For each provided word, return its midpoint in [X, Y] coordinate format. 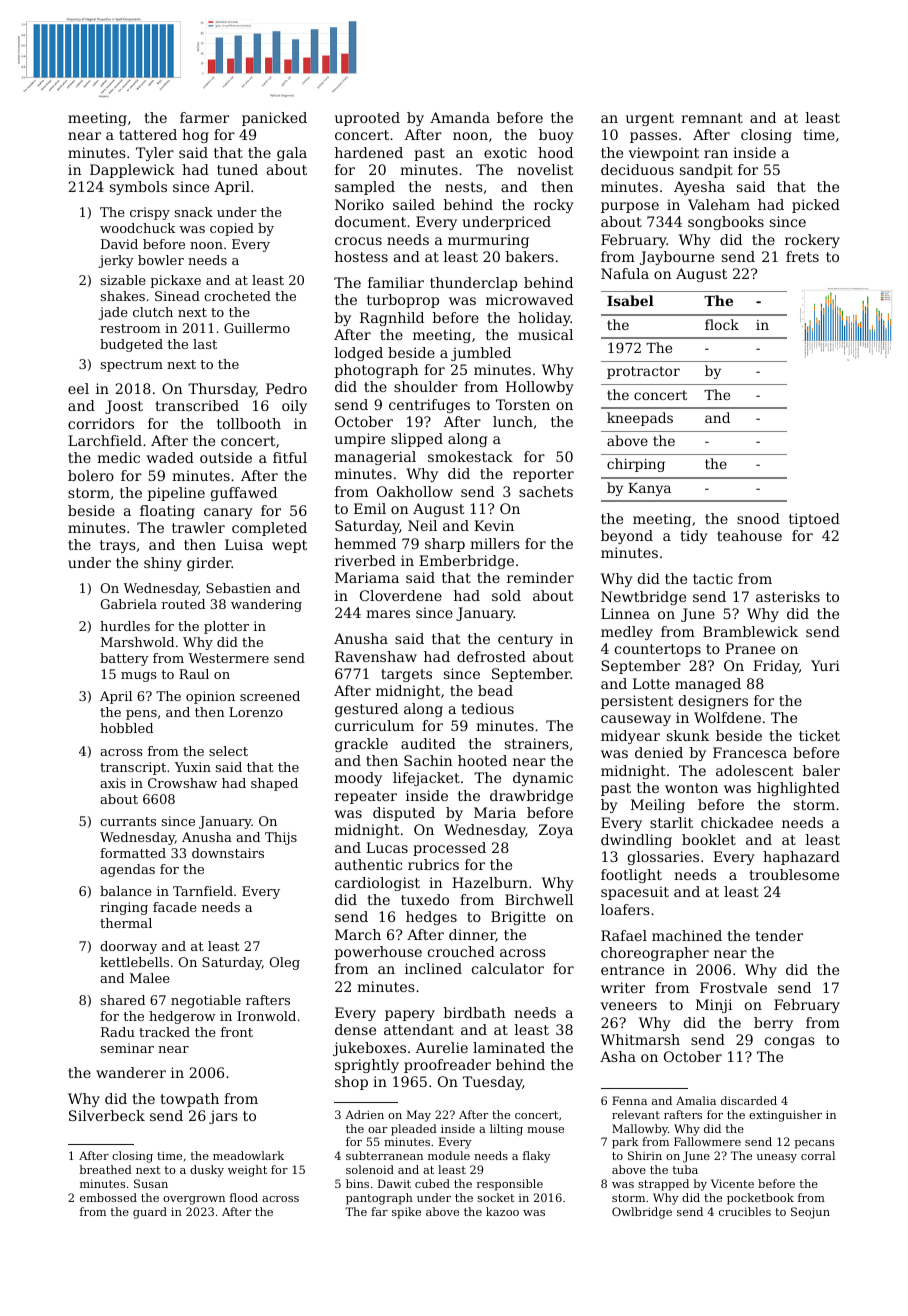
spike [406, 1213]
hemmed [365, 543]
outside [226, 457]
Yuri [825, 665]
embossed [108, 1197]
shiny [163, 564]
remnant [712, 118]
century [525, 640]
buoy [556, 136]
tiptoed [814, 520]
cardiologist [377, 884]
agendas [127, 870]
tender [779, 935]
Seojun [810, 1213]
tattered [148, 134]
